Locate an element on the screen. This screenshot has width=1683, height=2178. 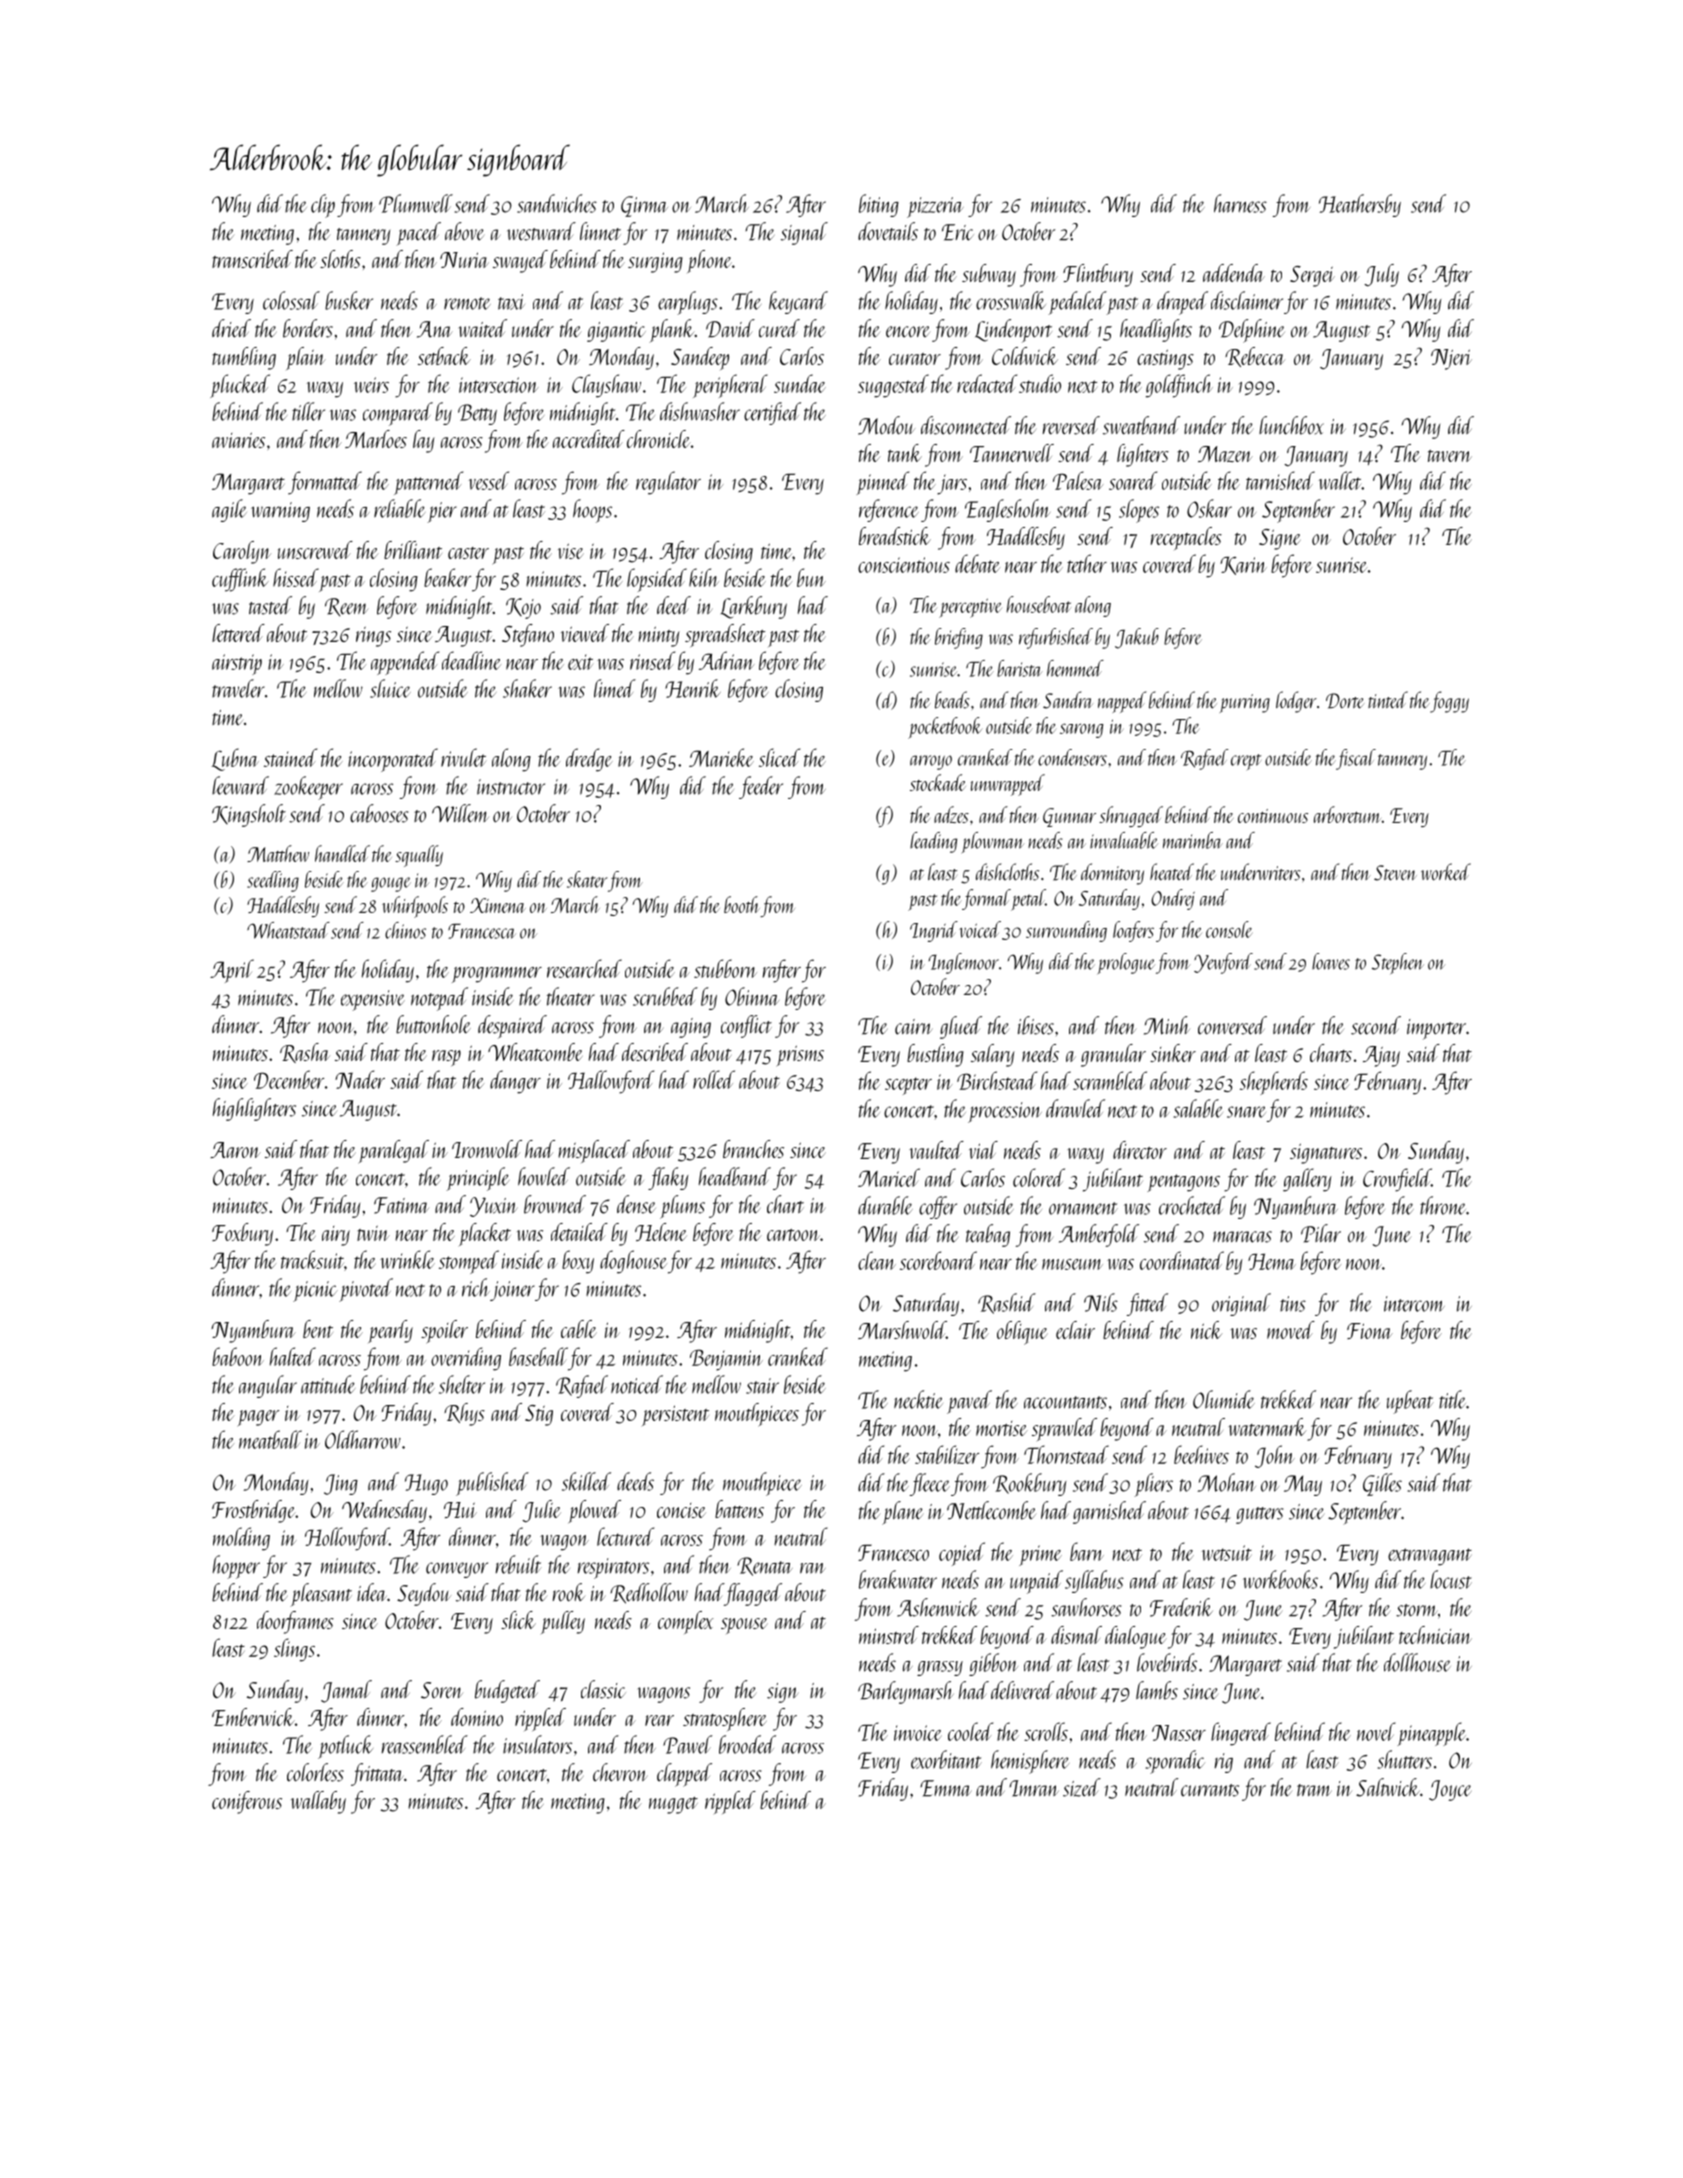
soared is located at coordinates (1133, 480).
